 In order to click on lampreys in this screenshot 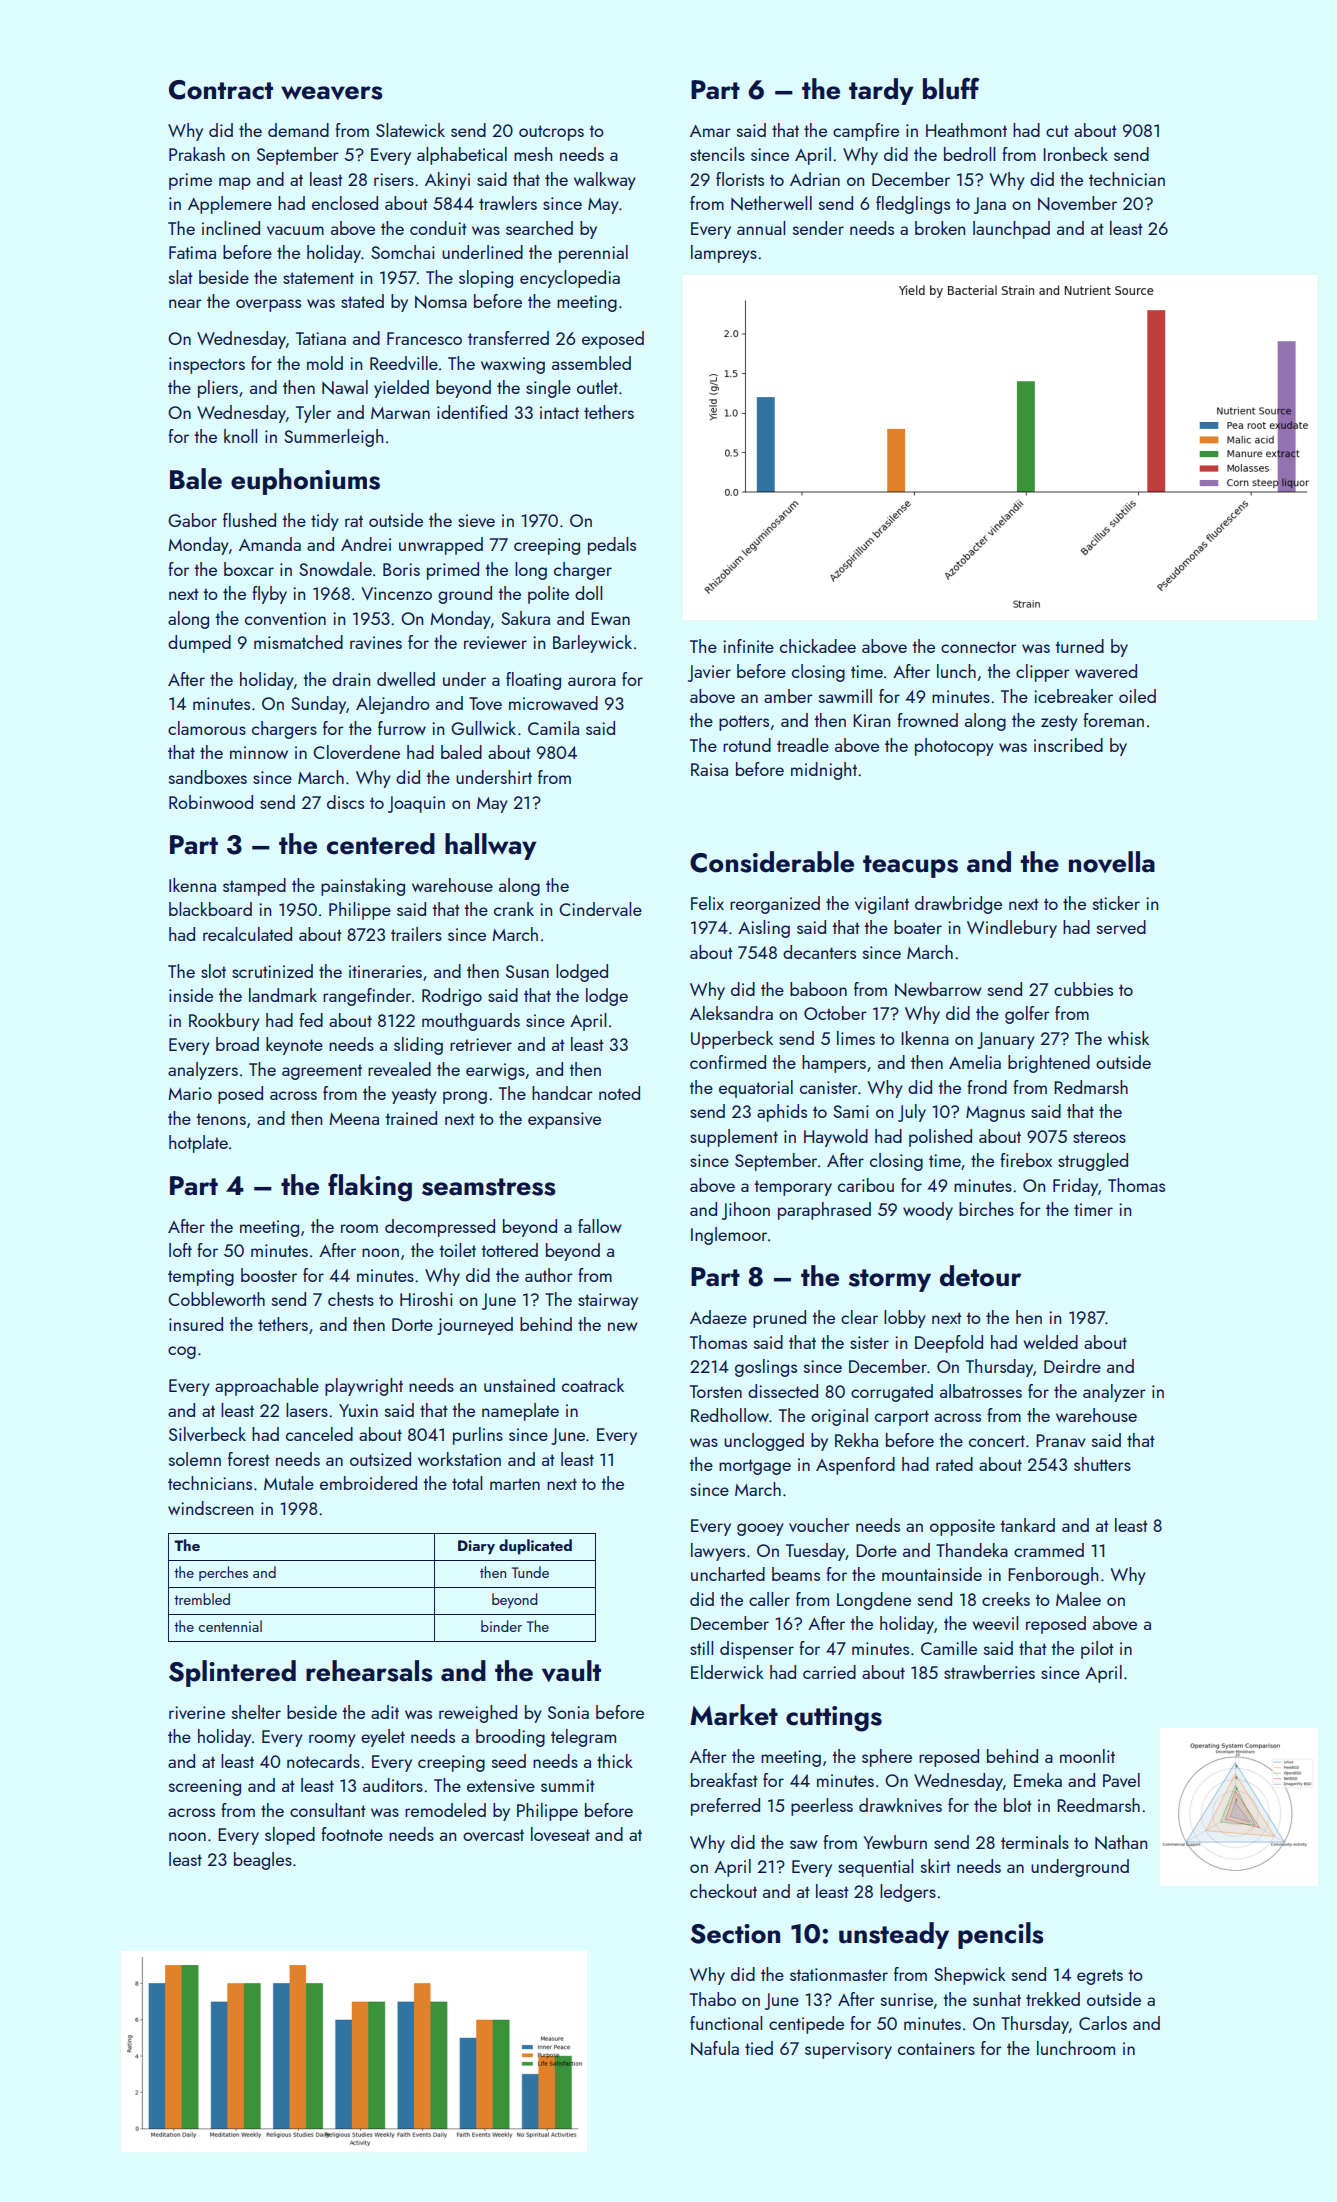, I will do `click(724, 254)`.
